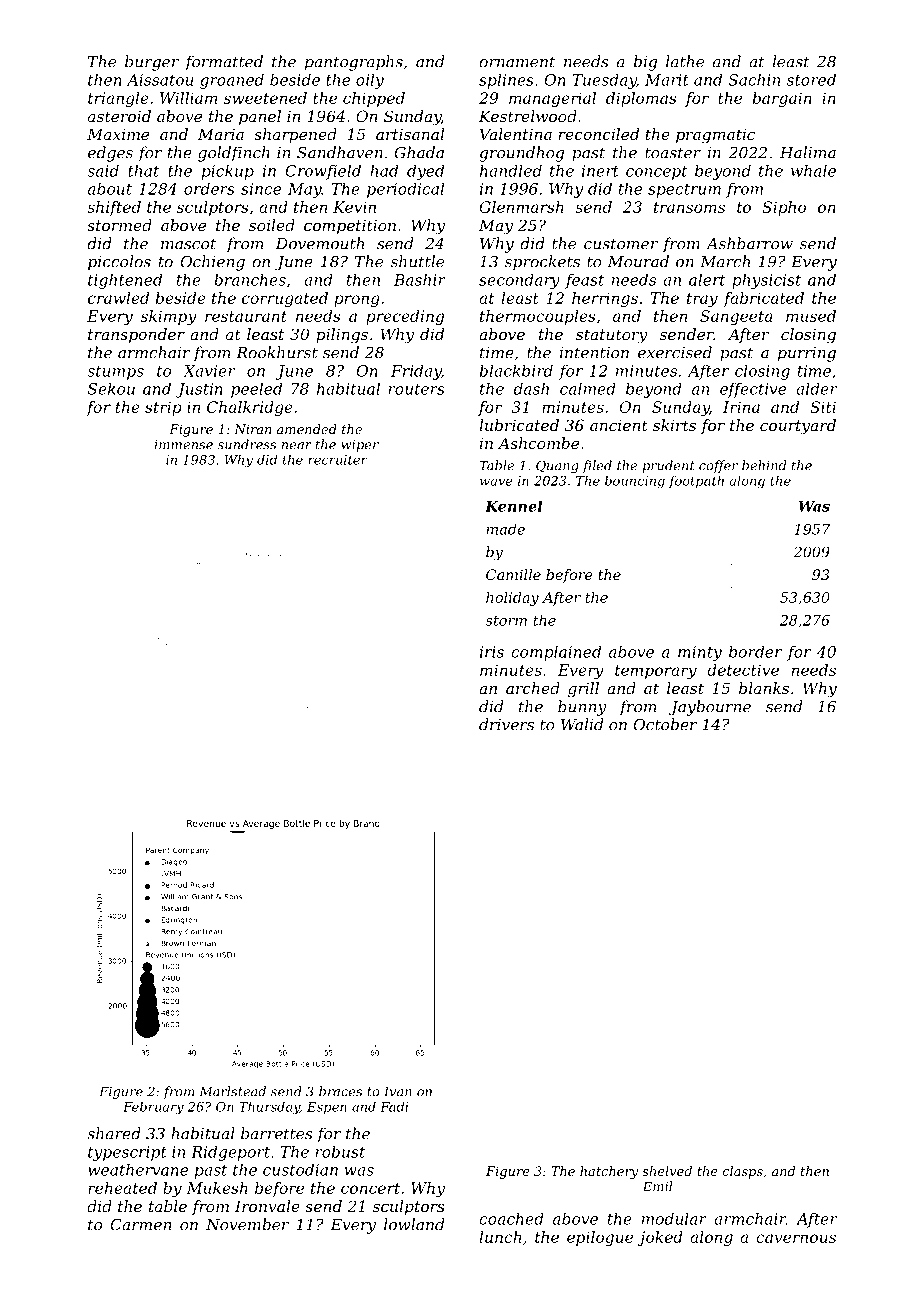  What do you see at coordinates (184, 445) in the screenshot?
I see `immense` at bounding box center [184, 445].
